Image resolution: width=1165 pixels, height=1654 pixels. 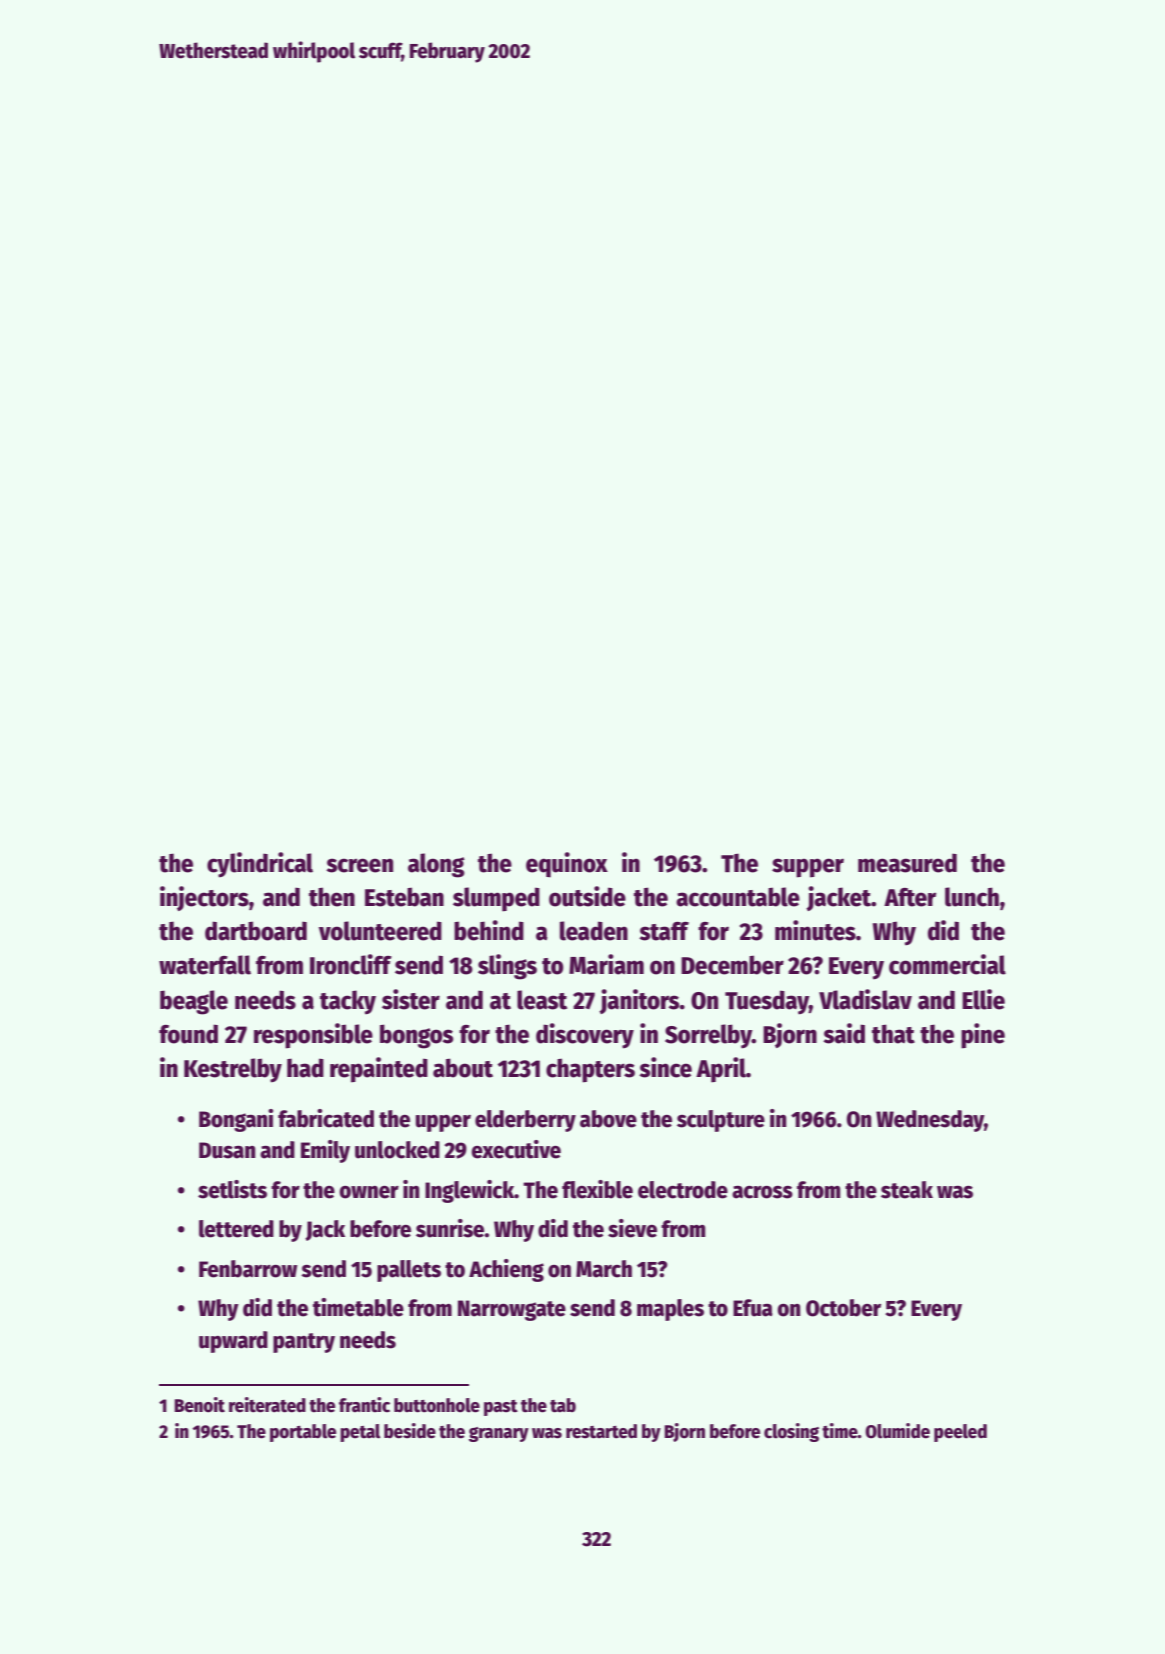 I want to click on Vladislav, so click(x=865, y=999).
